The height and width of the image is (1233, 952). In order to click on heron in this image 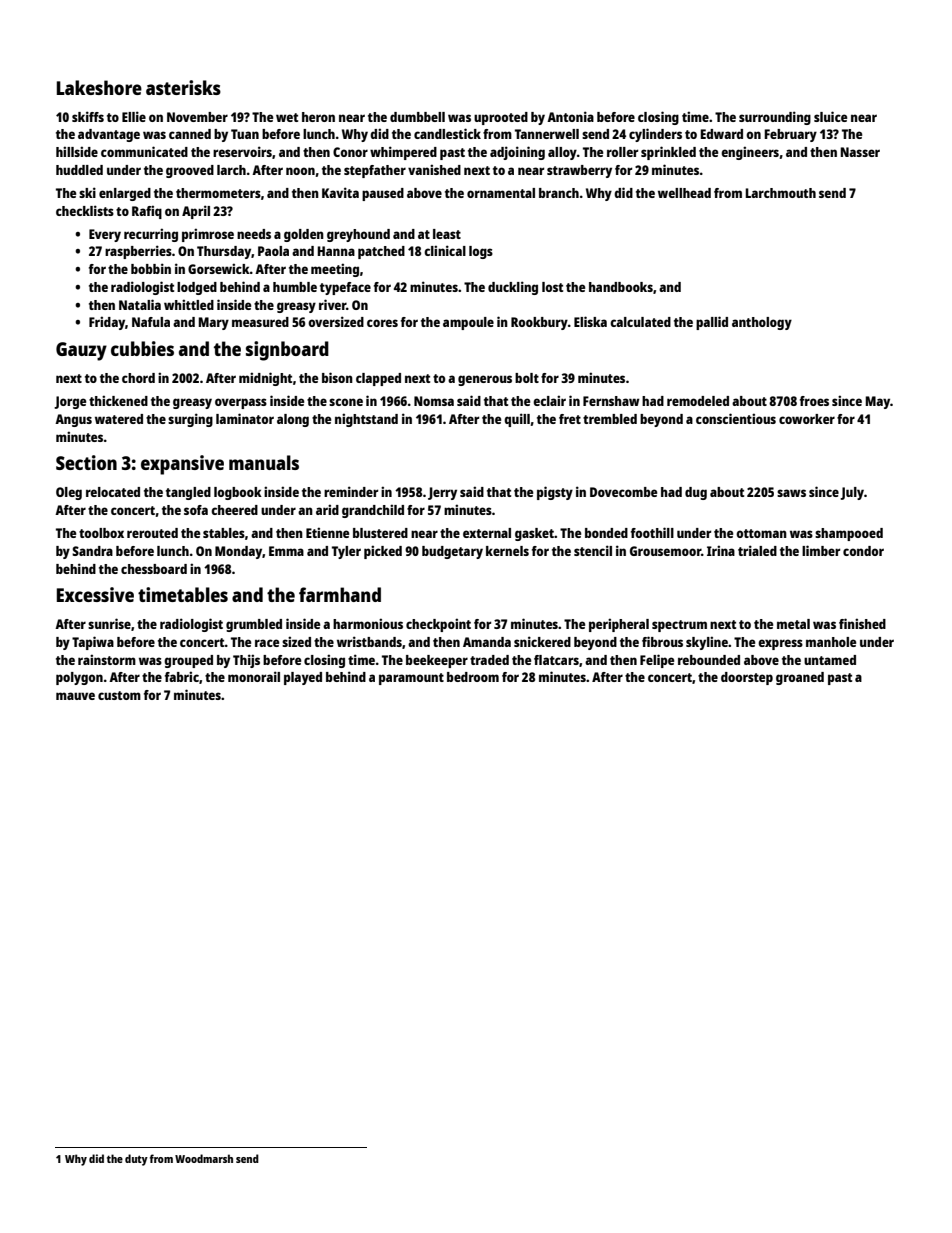, I will do `click(318, 117)`.
